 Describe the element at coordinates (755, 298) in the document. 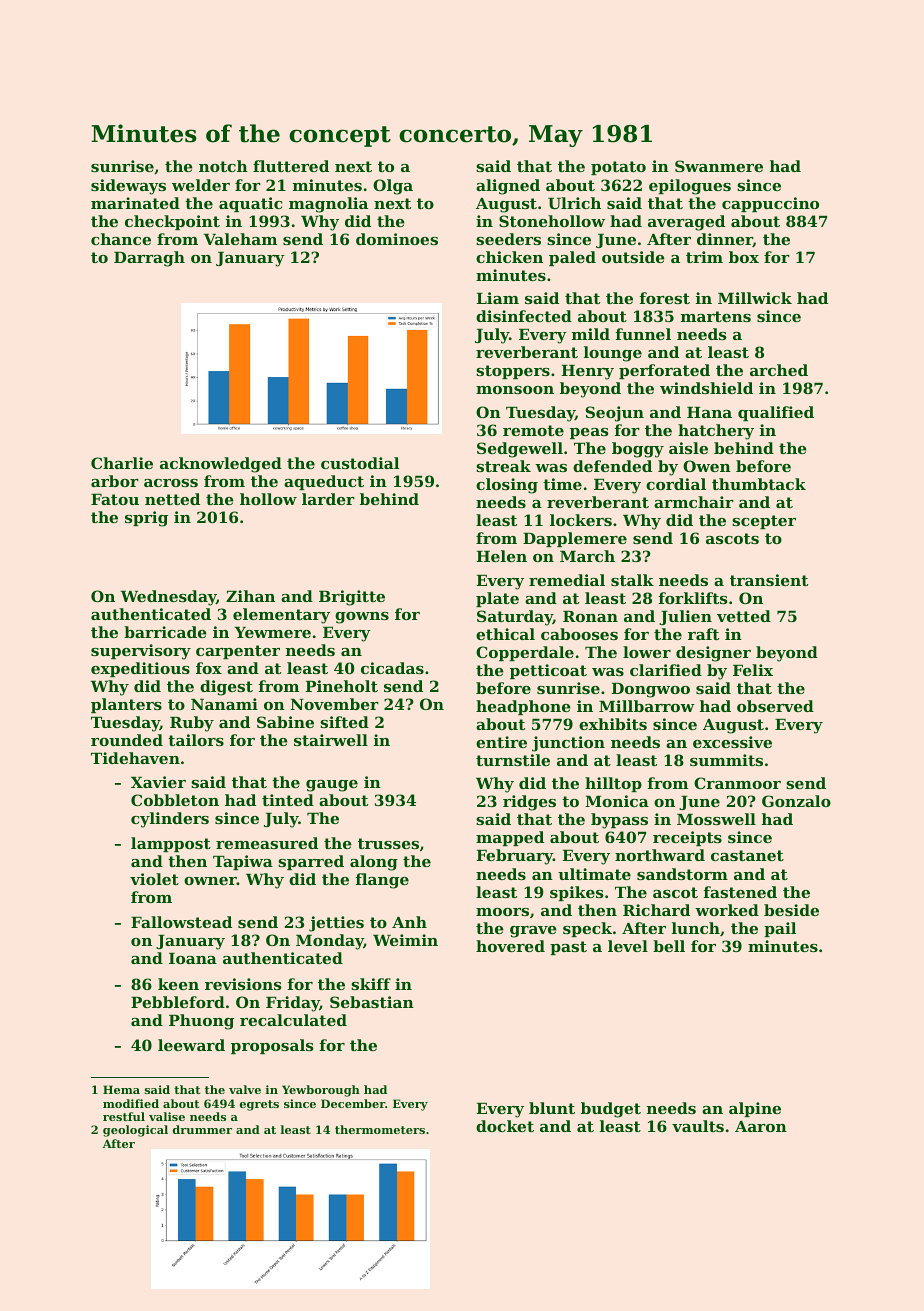

I see `Millwick` at that location.
